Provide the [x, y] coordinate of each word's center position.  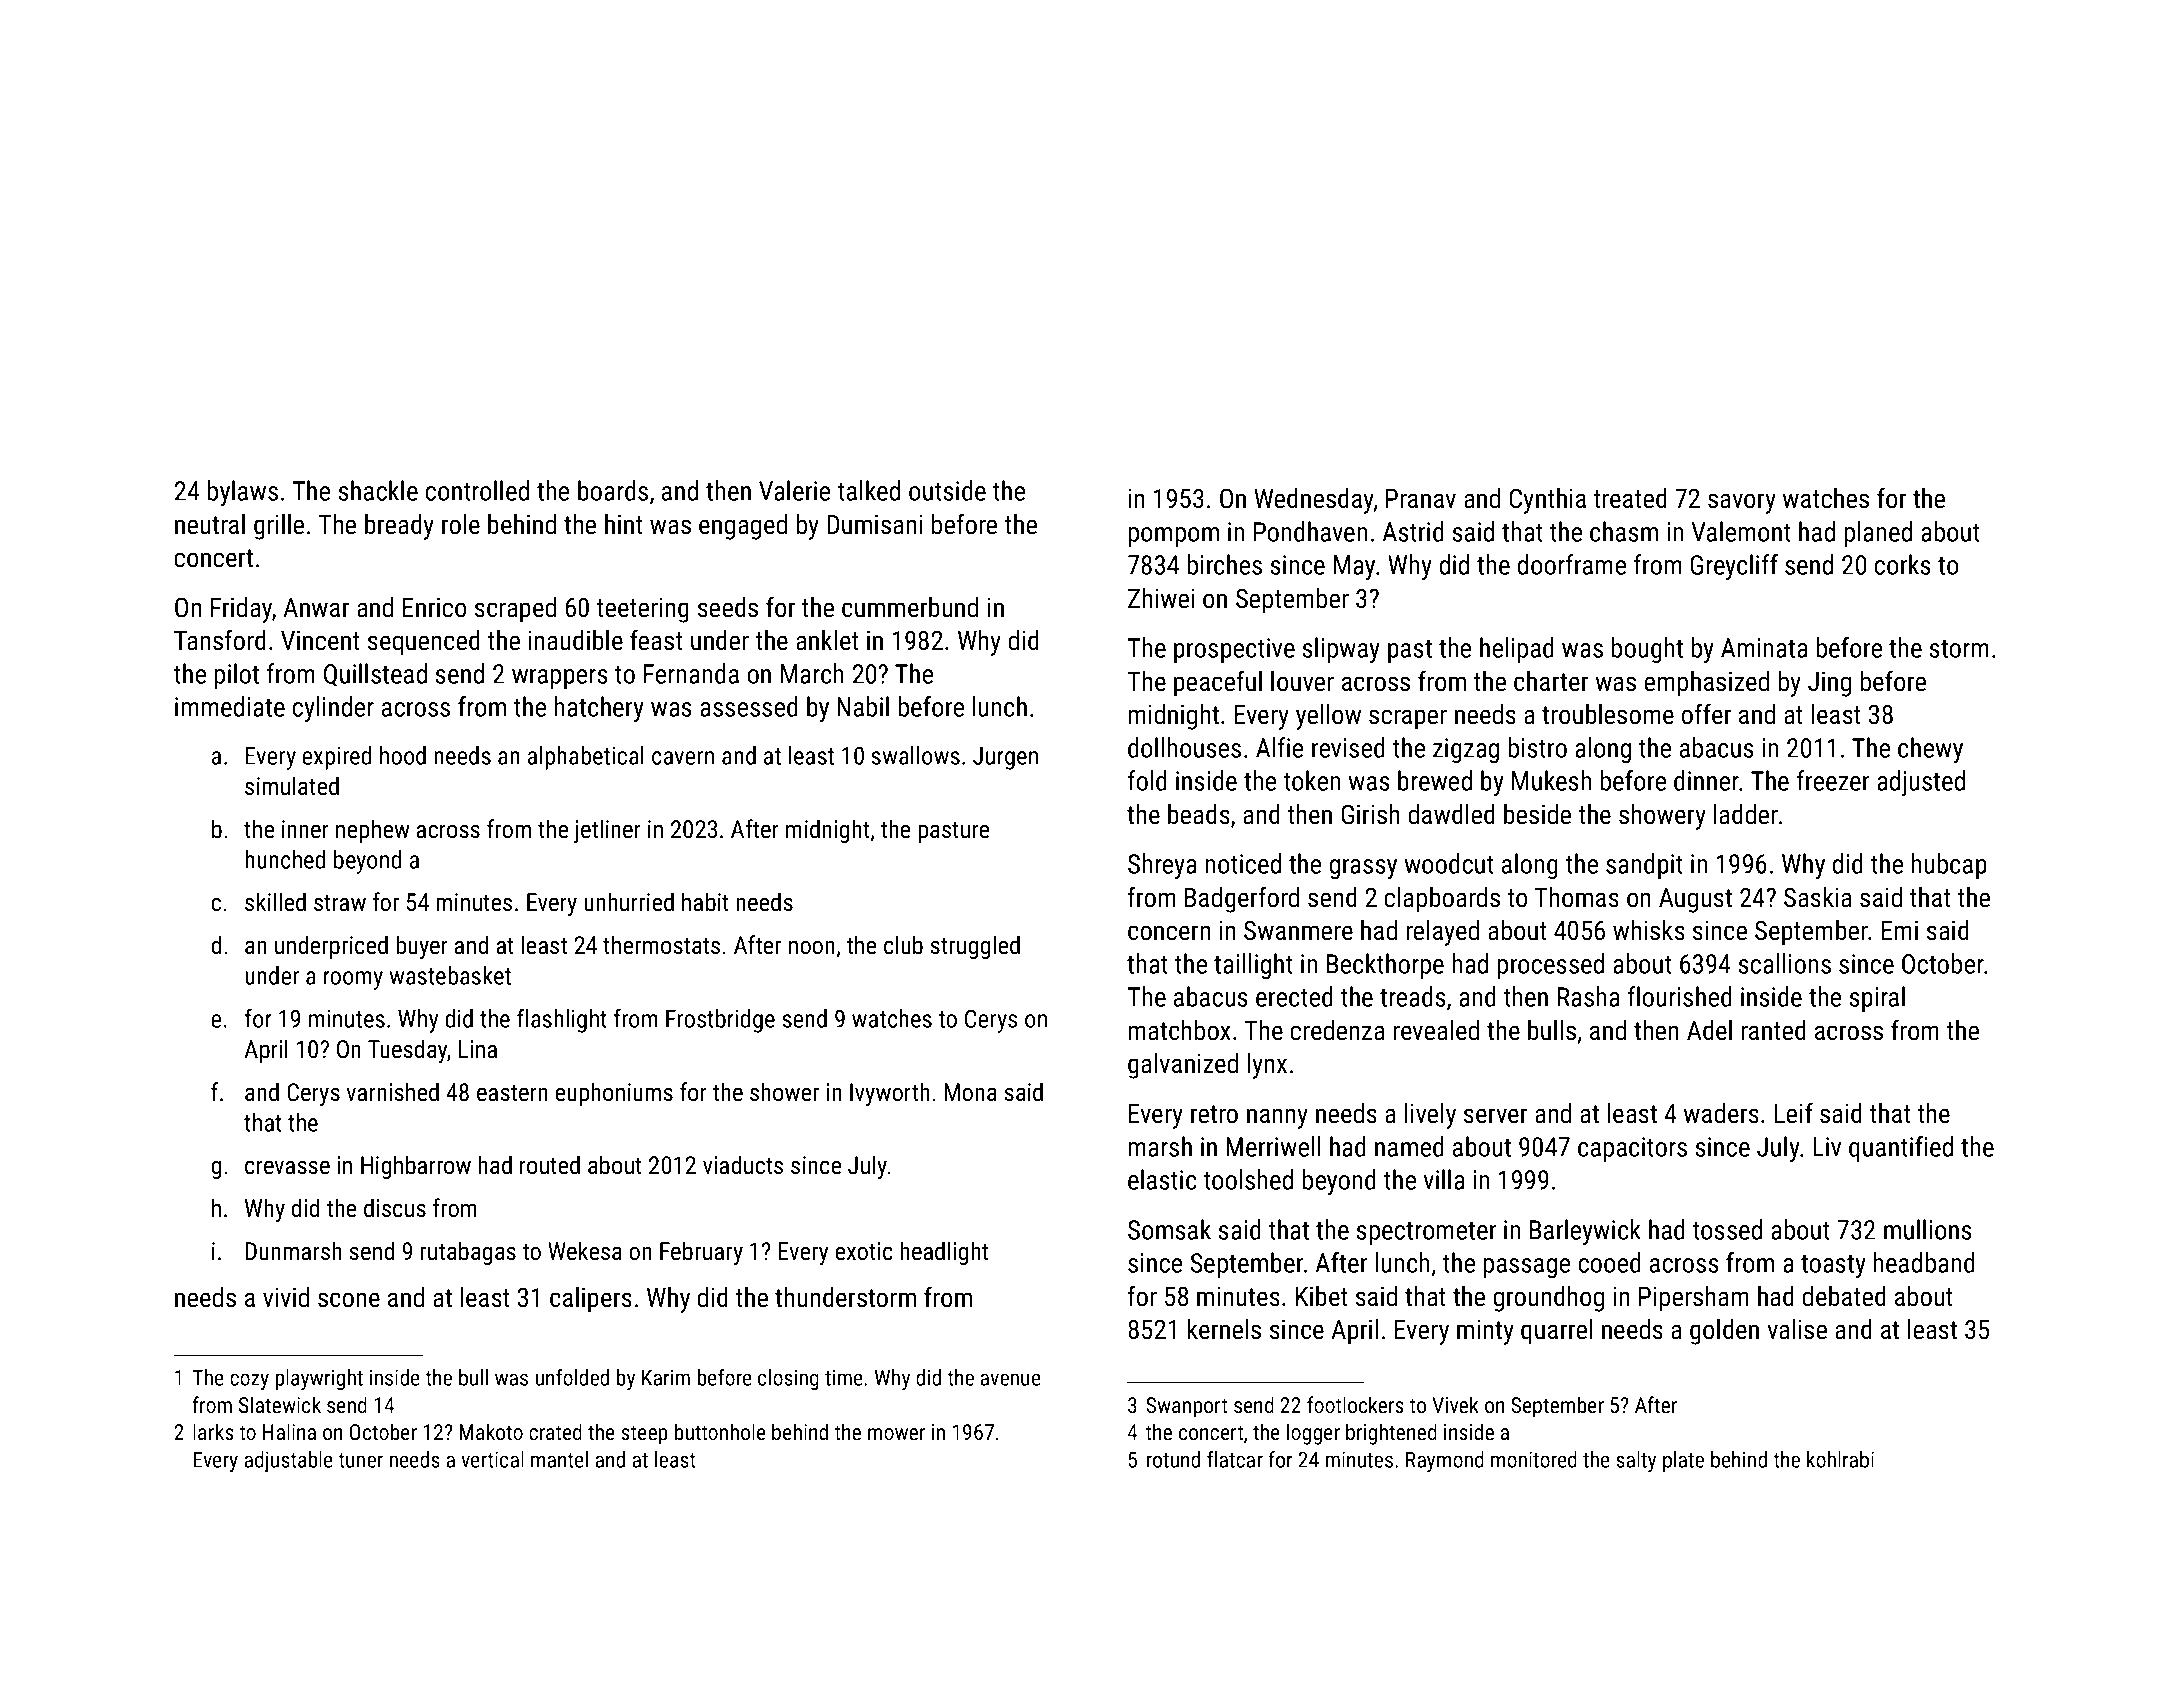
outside [947, 490]
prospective [1234, 650]
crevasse [287, 1167]
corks [1903, 564]
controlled [477, 490]
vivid [286, 1297]
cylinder [333, 709]
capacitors [1632, 1149]
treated [1630, 498]
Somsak [1169, 1229]
